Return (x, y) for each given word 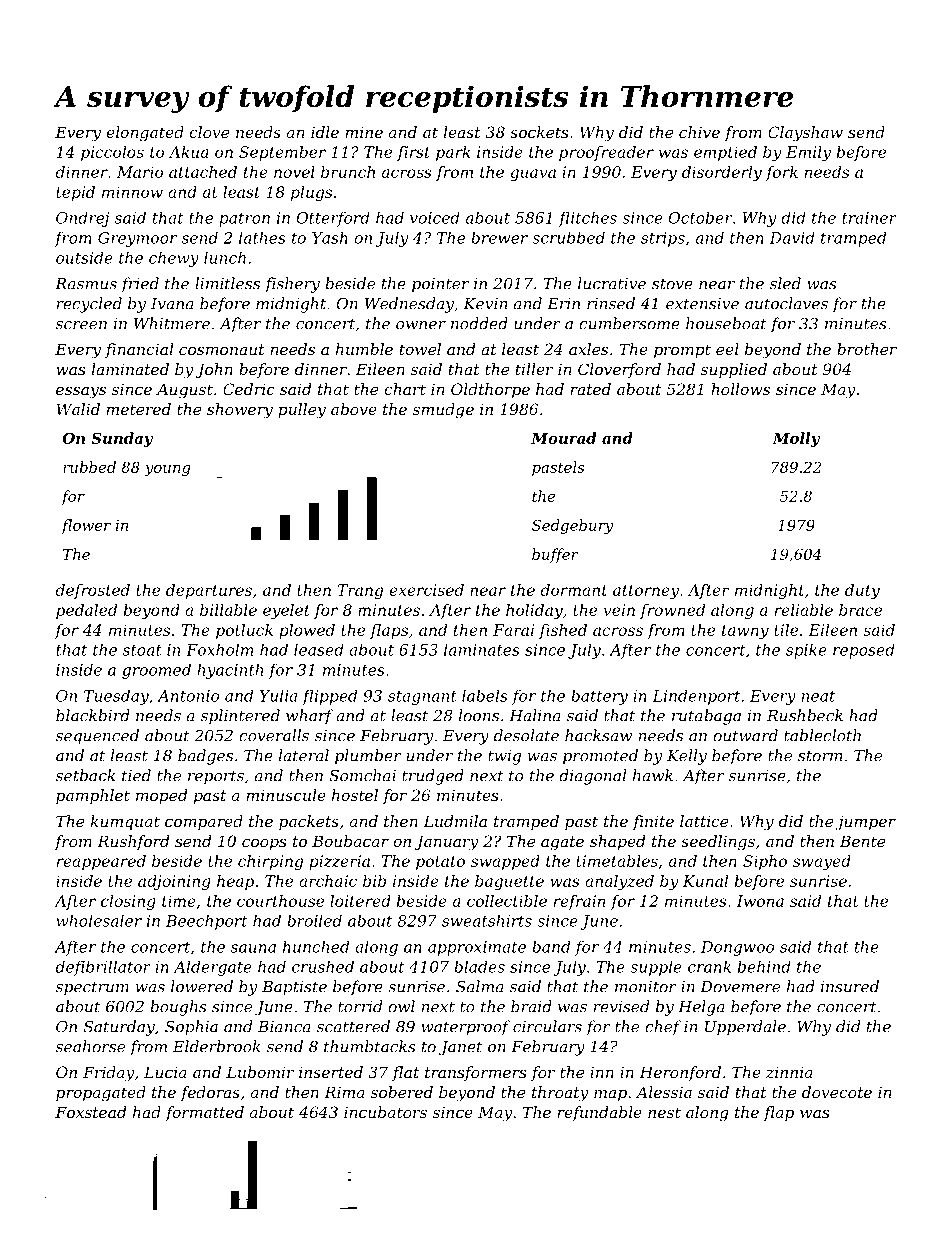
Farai (513, 630)
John (214, 370)
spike (806, 651)
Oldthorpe (490, 390)
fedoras (210, 1093)
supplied (734, 370)
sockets (539, 132)
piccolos (112, 153)
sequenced (97, 737)
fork (781, 173)
